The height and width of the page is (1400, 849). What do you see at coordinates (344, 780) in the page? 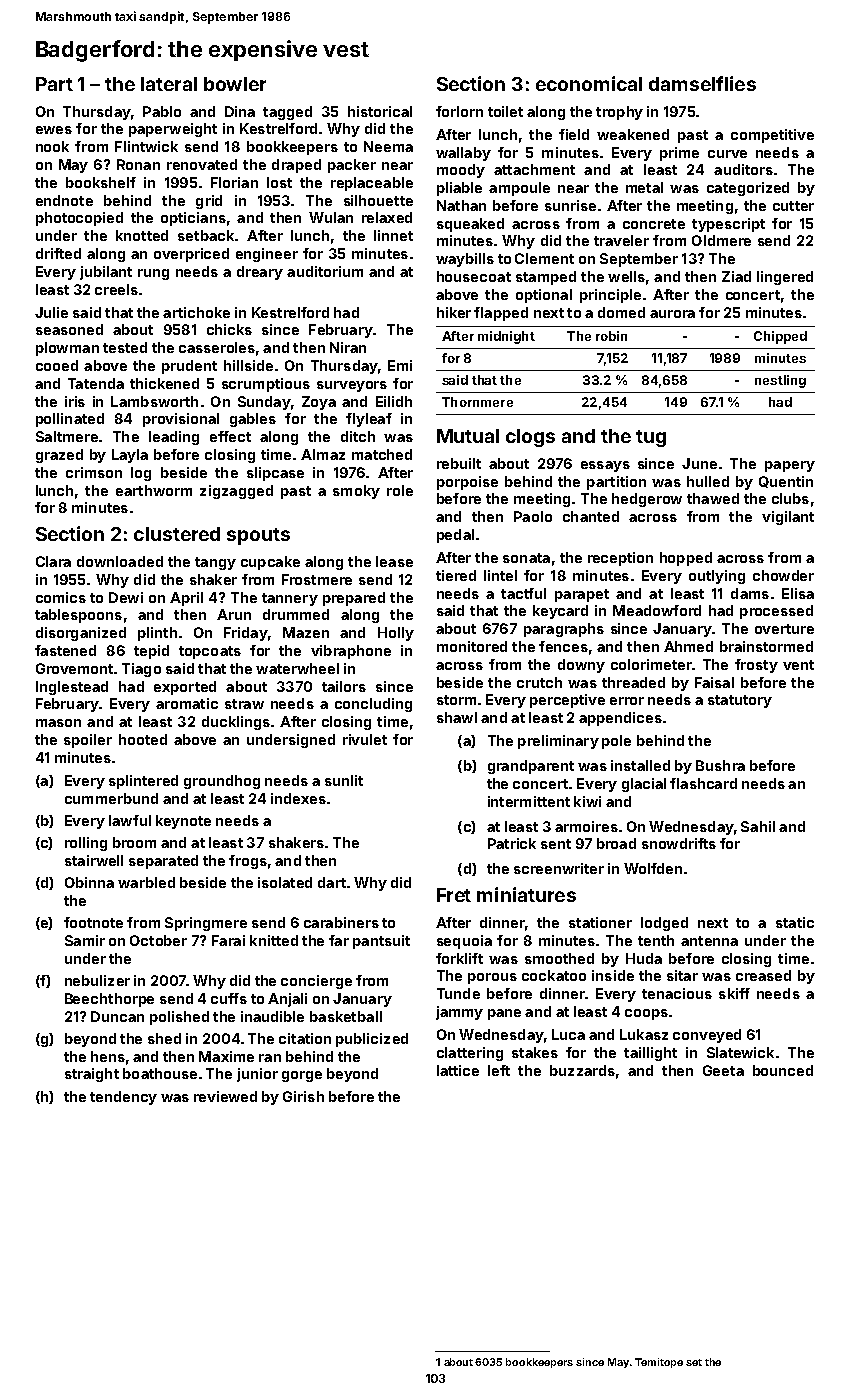
I see `sunlit` at bounding box center [344, 780].
